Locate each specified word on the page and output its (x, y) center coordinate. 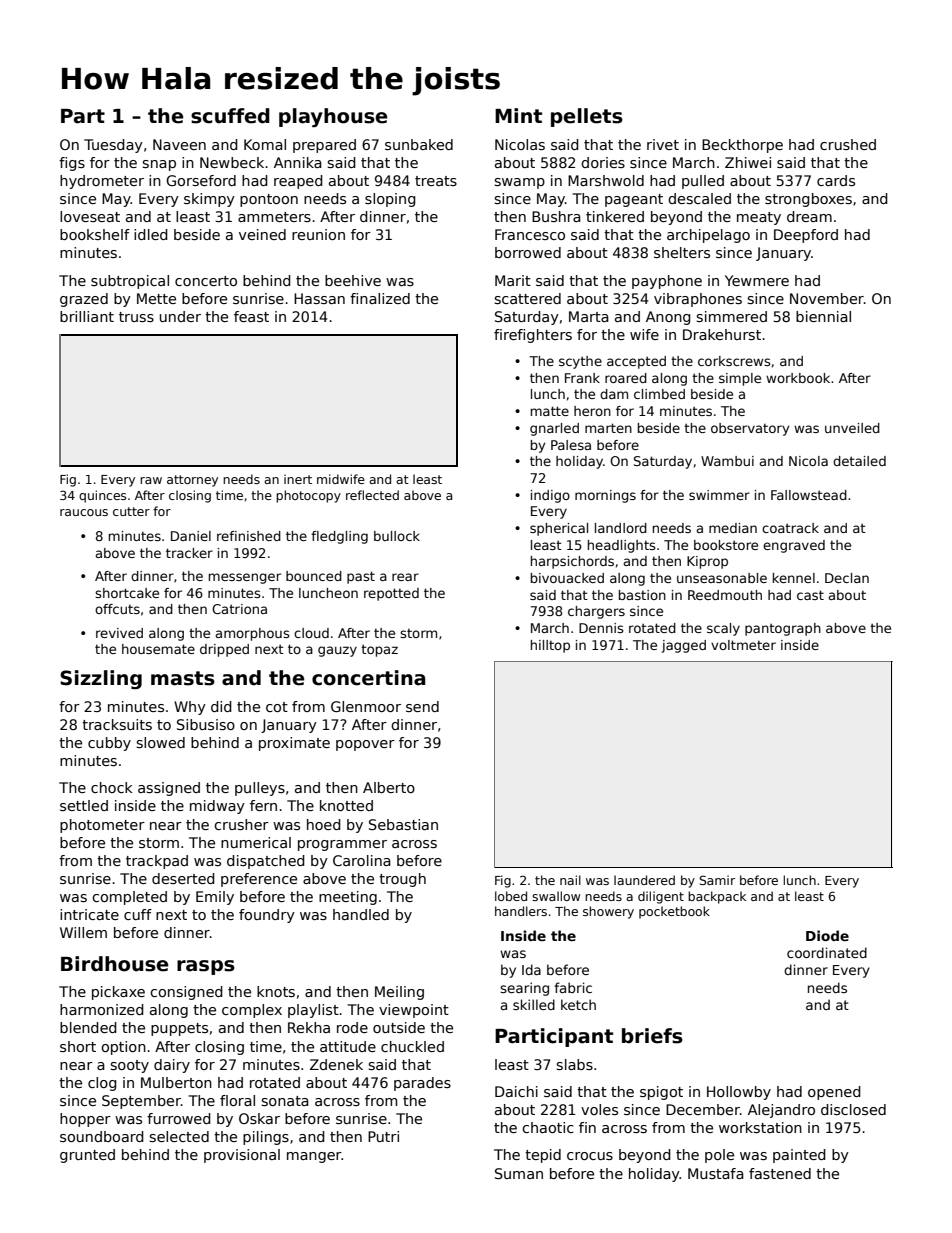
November (827, 298)
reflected (372, 495)
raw (151, 480)
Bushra (556, 216)
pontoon (269, 200)
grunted (87, 1156)
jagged (684, 646)
